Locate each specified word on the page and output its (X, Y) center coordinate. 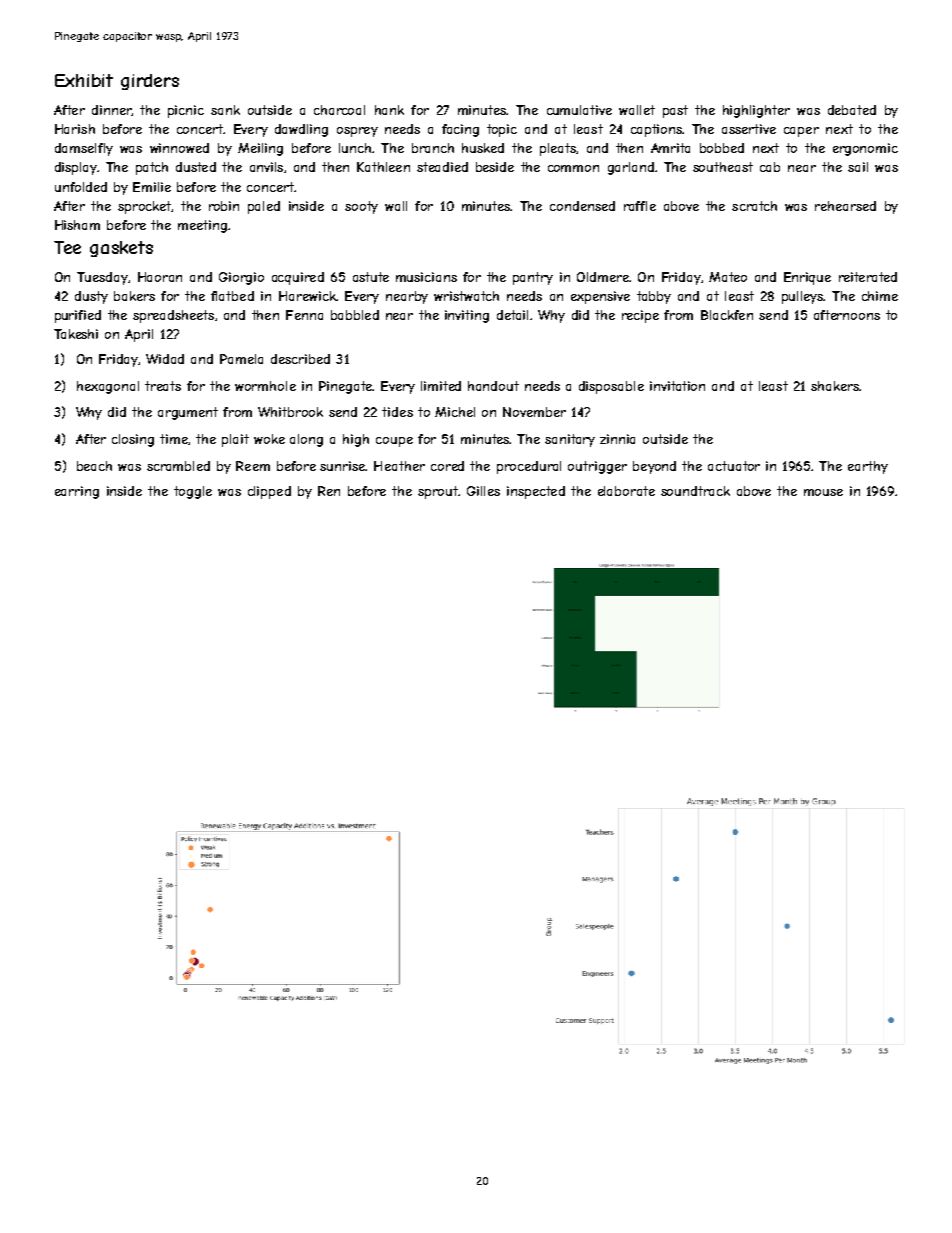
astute (371, 277)
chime (880, 296)
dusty (91, 297)
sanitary (570, 440)
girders (150, 82)
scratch (754, 206)
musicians (426, 277)
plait (235, 440)
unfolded (81, 187)
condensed (582, 206)
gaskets (121, 249)
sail (858, 167)
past (675, 111)
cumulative (579, 110)
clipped (269, 492)
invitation (677, 386)
